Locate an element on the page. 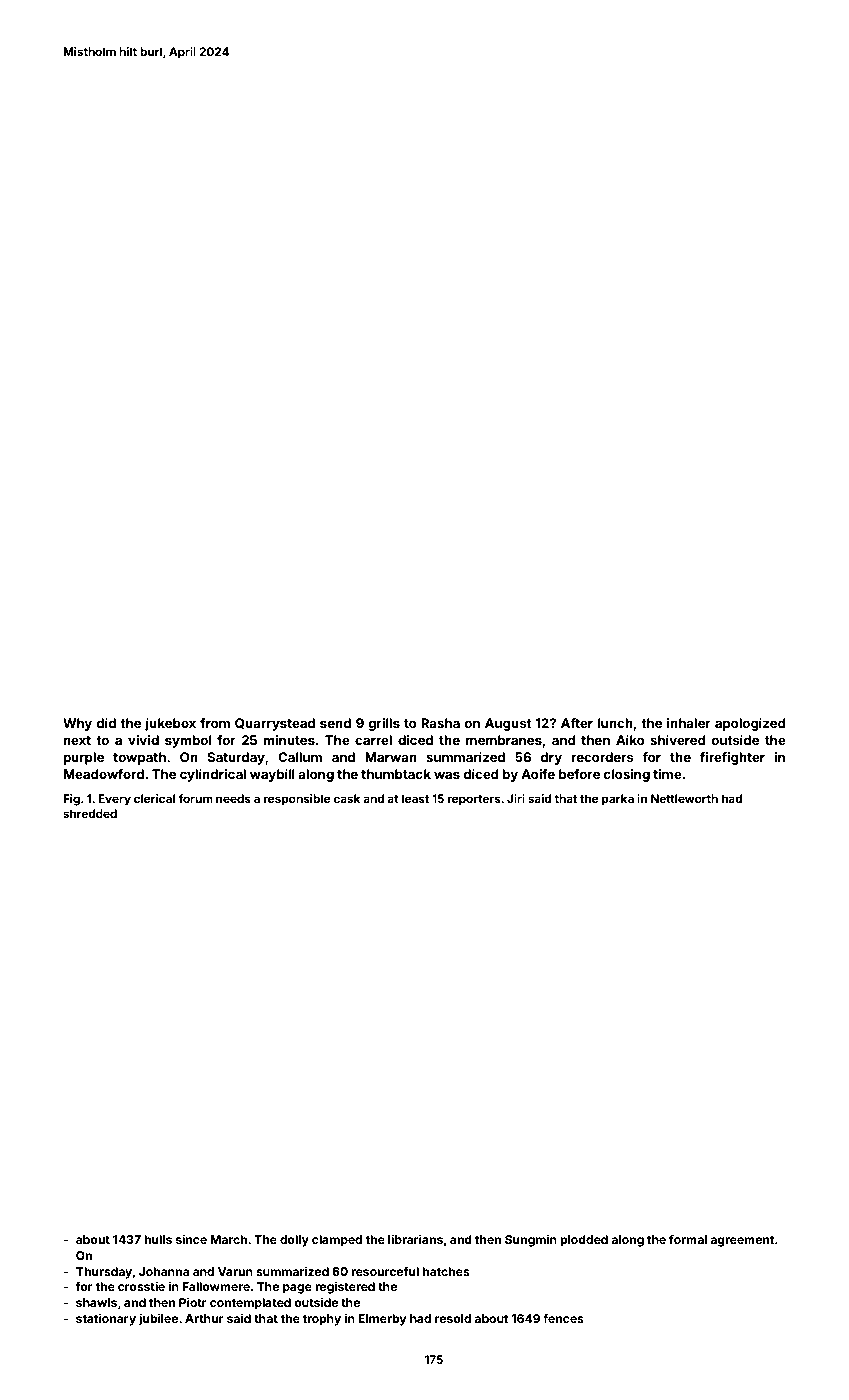  hatches is located at coordinates (446, 1271).
